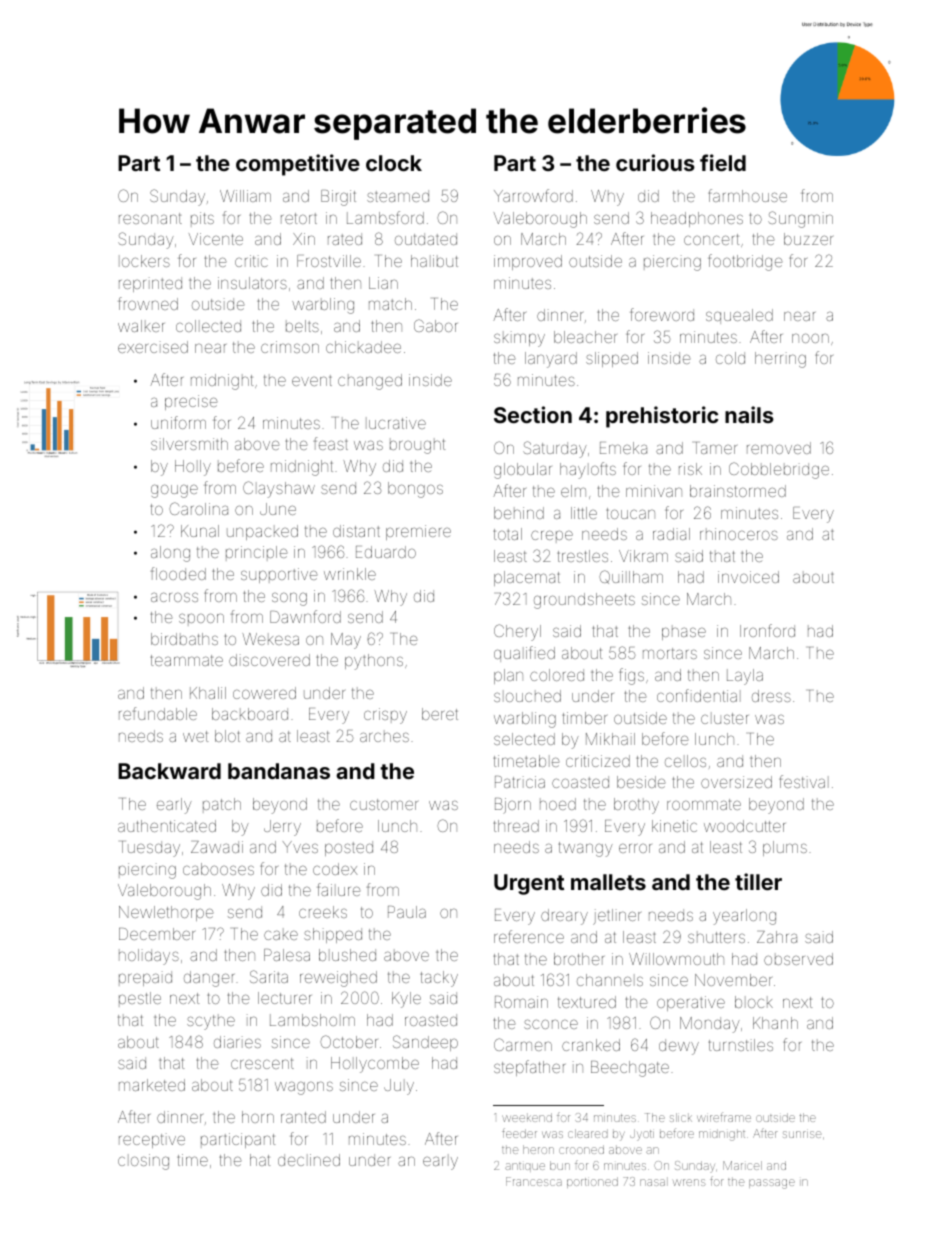 This screenshot has width=952, height=1233. Describe the element at coordinates (517, 632) in the screenshot. I see `Cheryl` at that location.
